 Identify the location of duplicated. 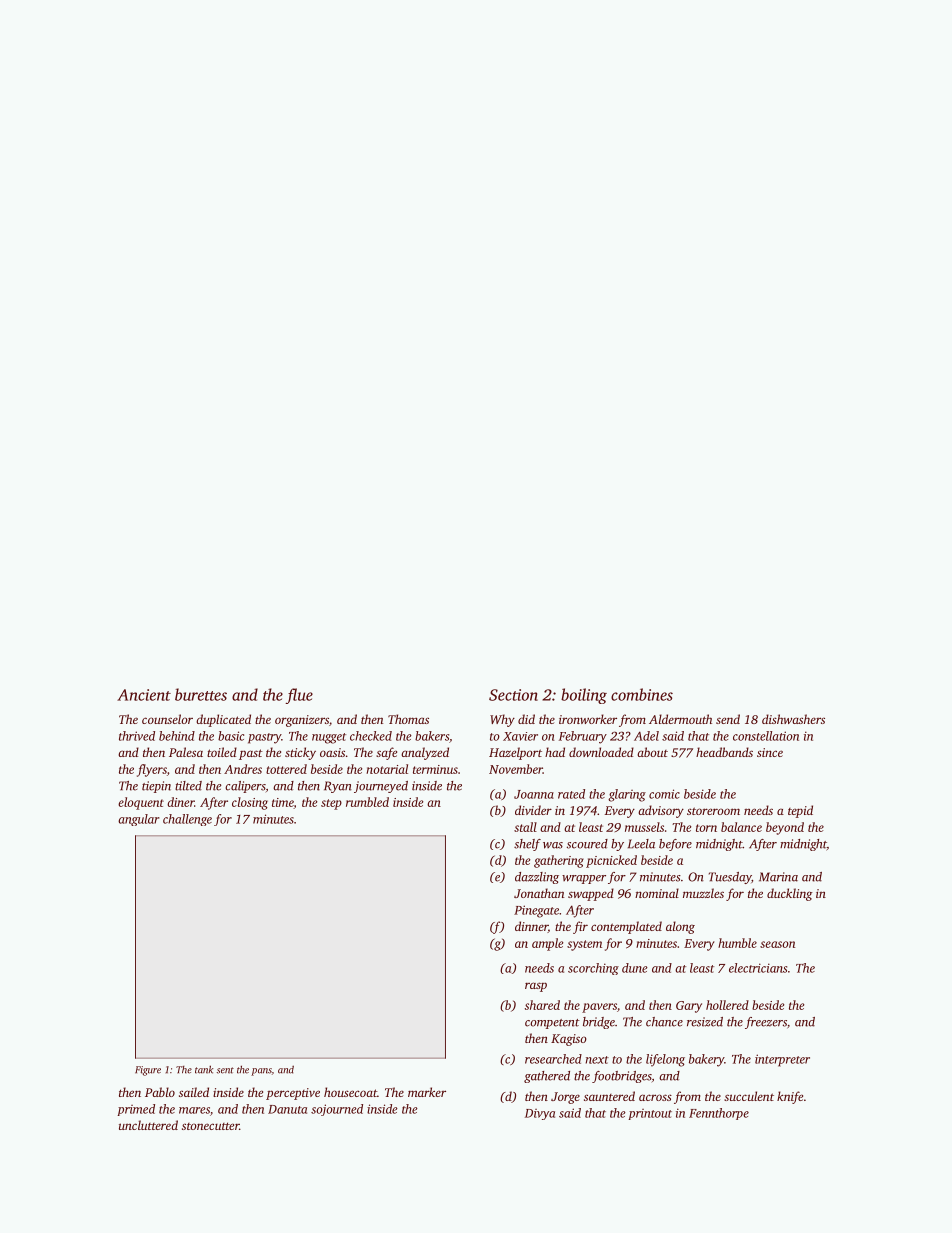
(223, 720).
